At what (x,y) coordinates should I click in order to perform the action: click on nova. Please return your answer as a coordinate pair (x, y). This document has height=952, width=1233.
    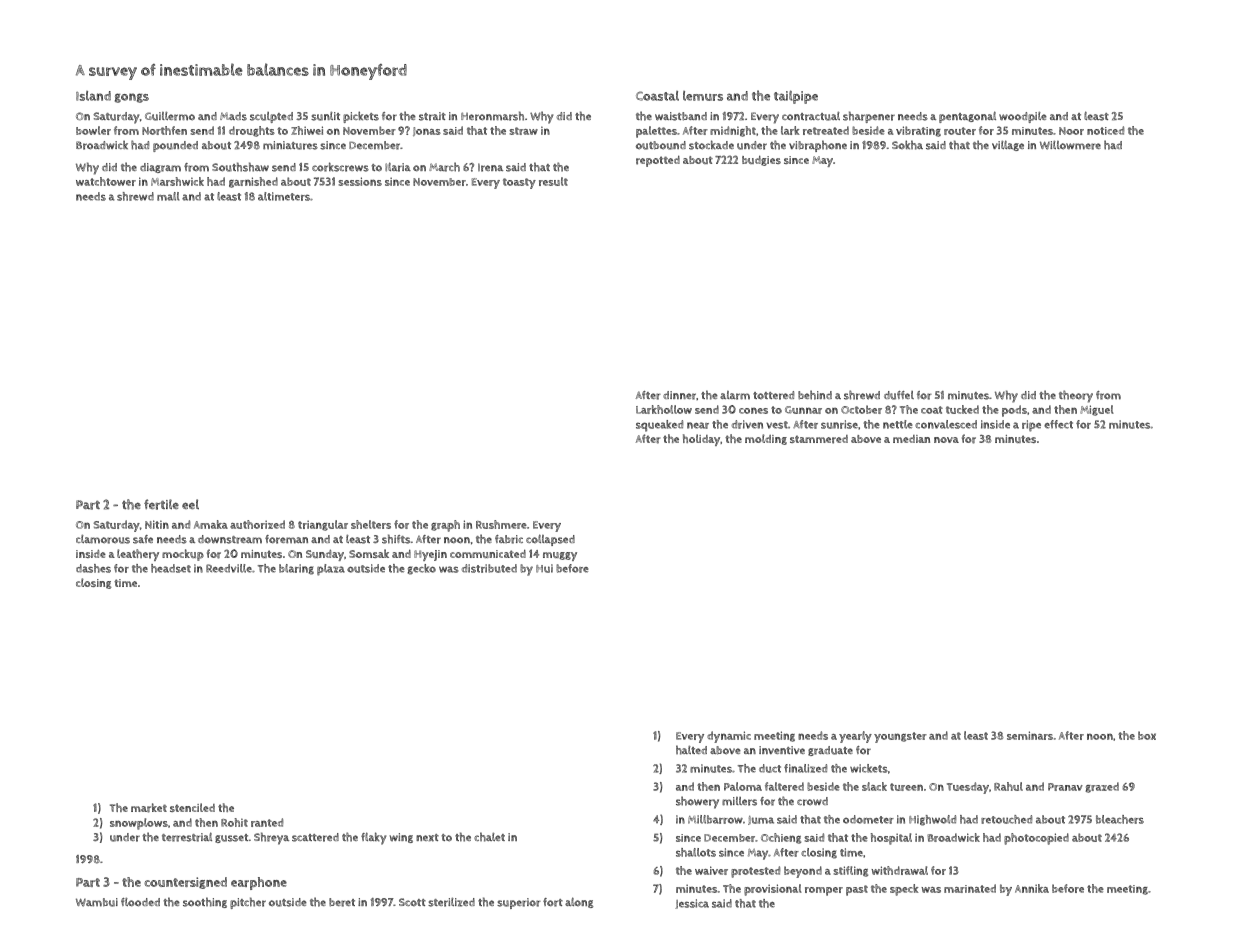
    Looking at the image, I should click on (946, 440).
